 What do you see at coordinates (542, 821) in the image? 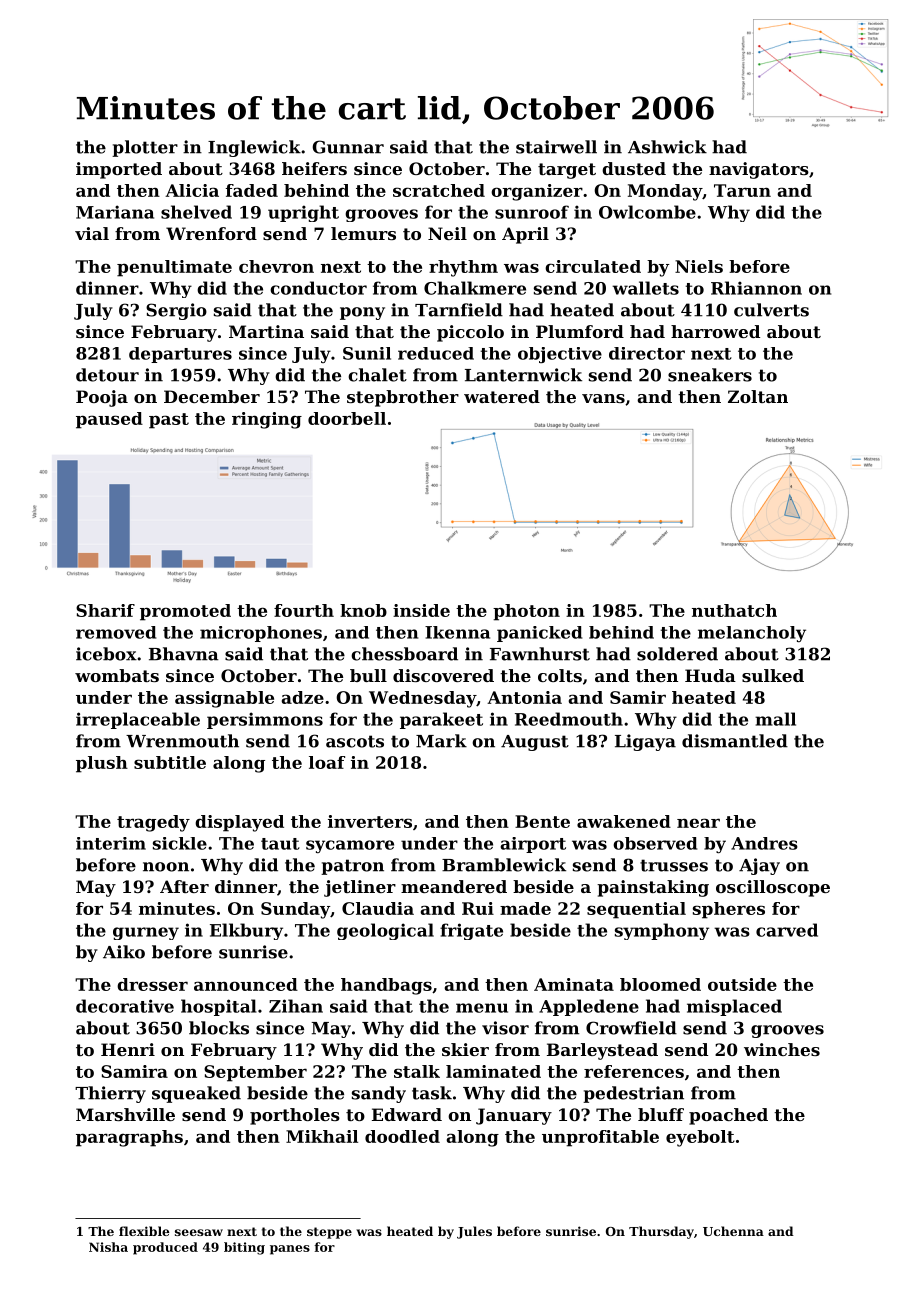
I see `Bente` at bounding box center [542, 821].
